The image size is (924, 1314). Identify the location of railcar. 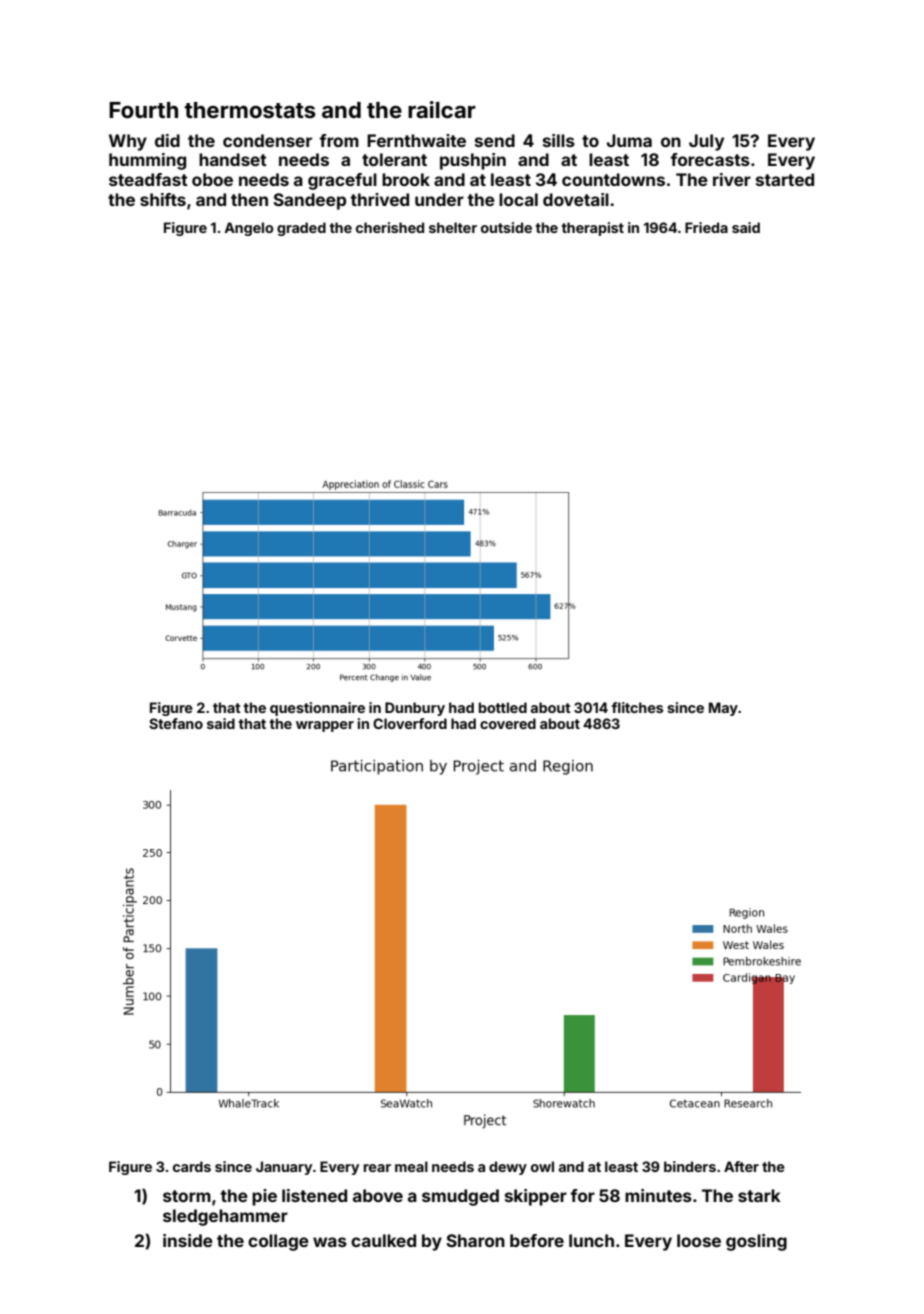
(442, 109).
